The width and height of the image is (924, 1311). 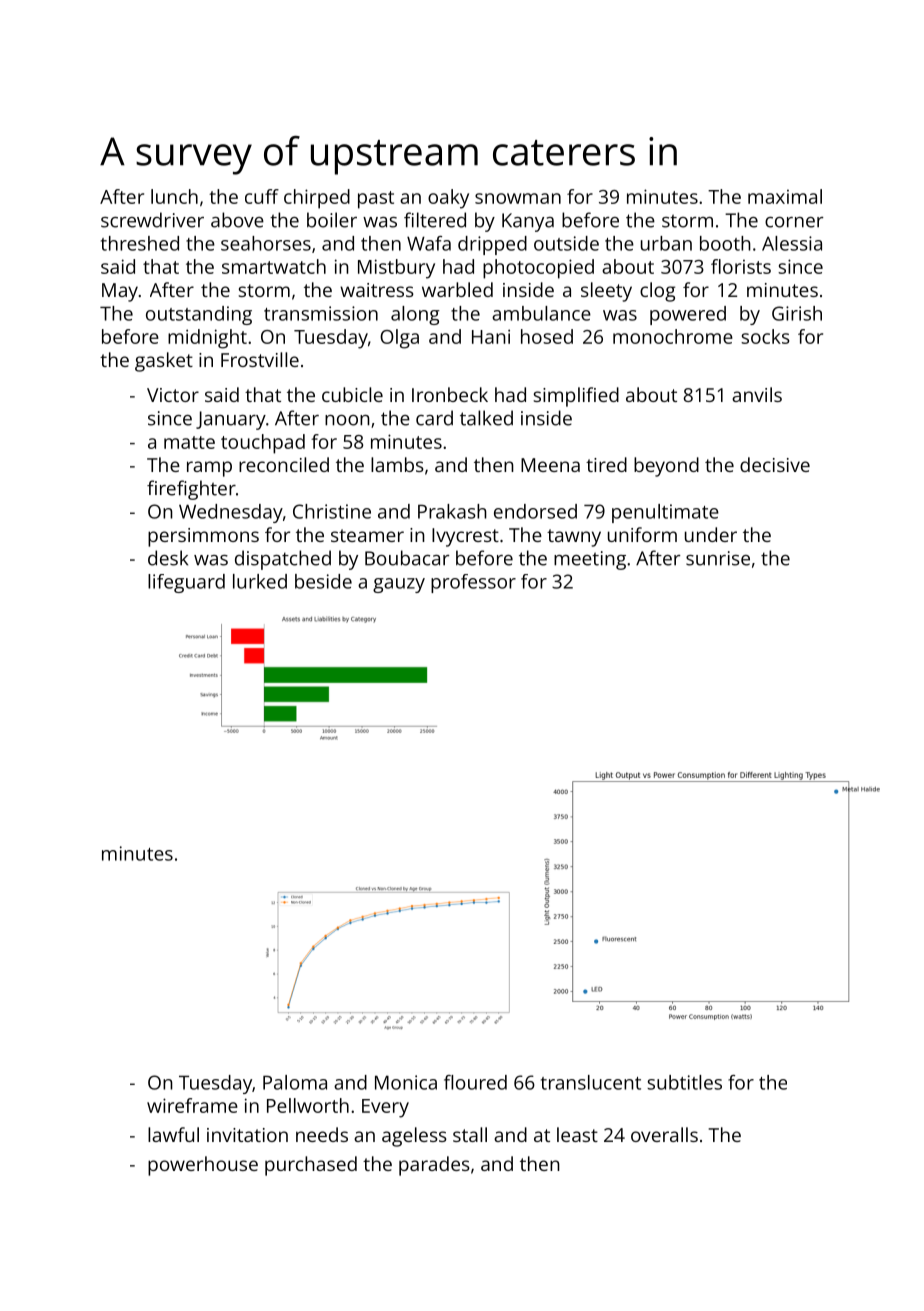 What do you see at coordinates (473, 583) in the image?
I see `professor` at bounding box center [473, 583].
